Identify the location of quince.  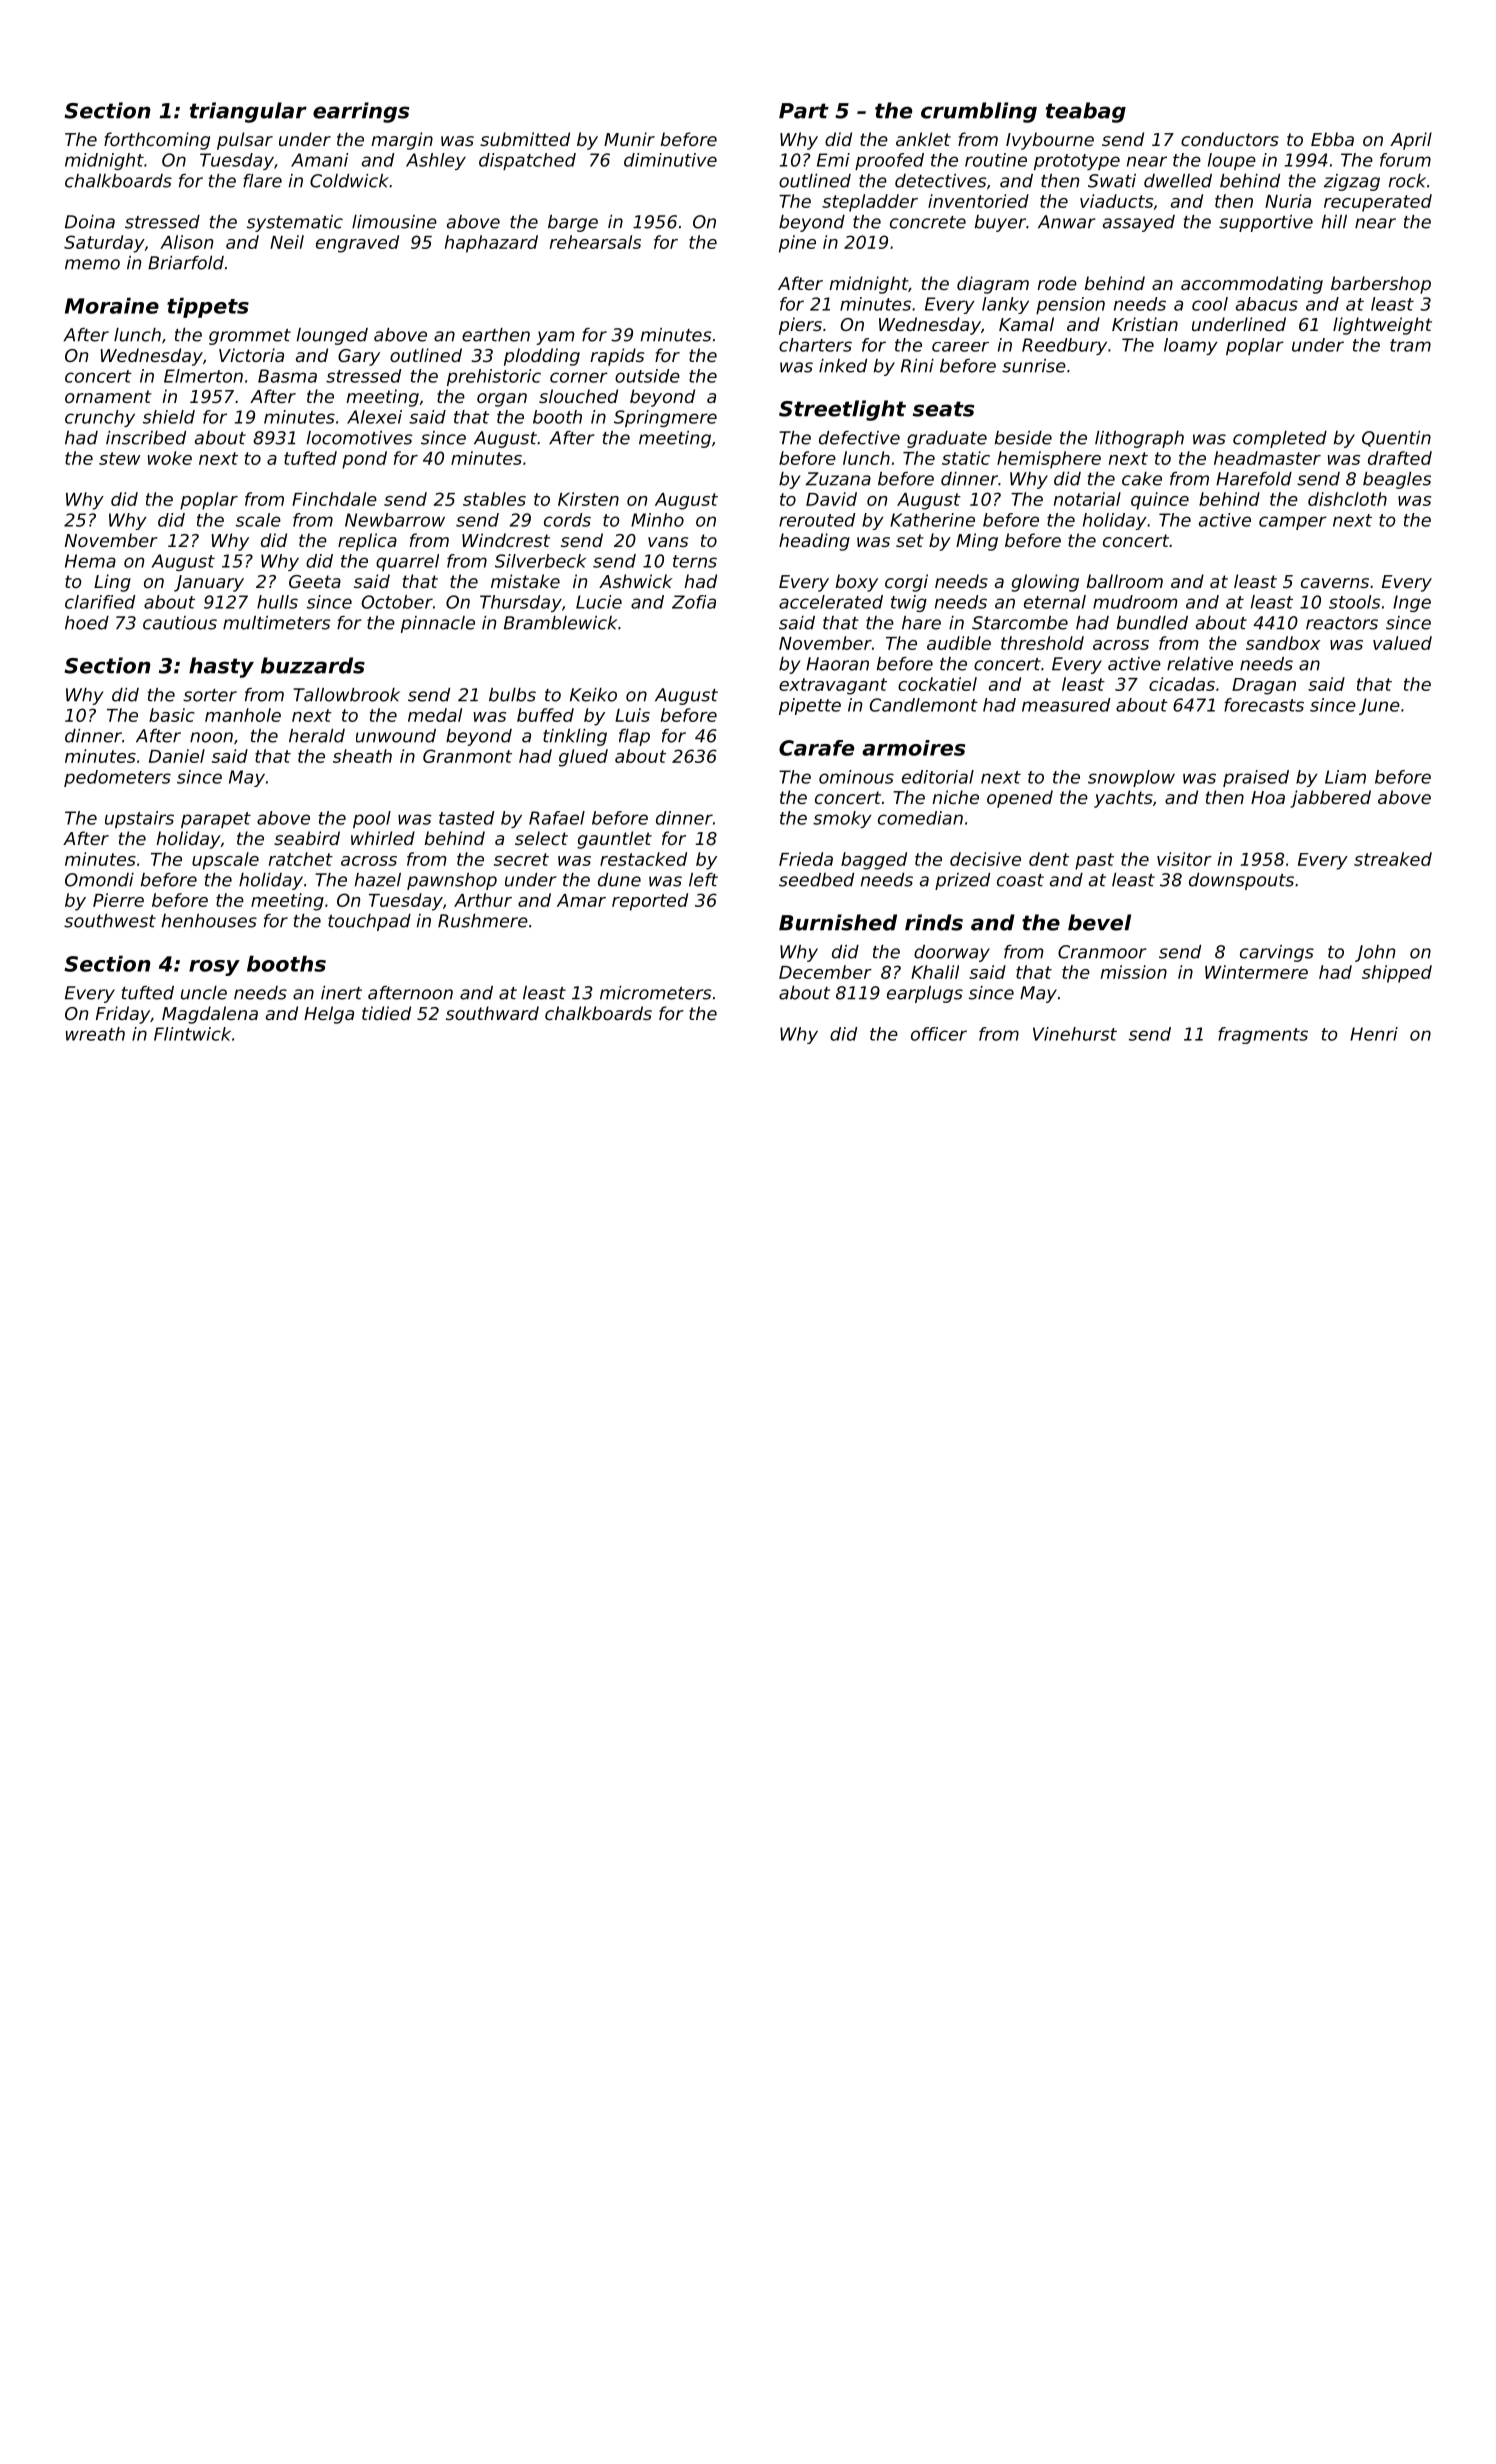
(1160, 501).
